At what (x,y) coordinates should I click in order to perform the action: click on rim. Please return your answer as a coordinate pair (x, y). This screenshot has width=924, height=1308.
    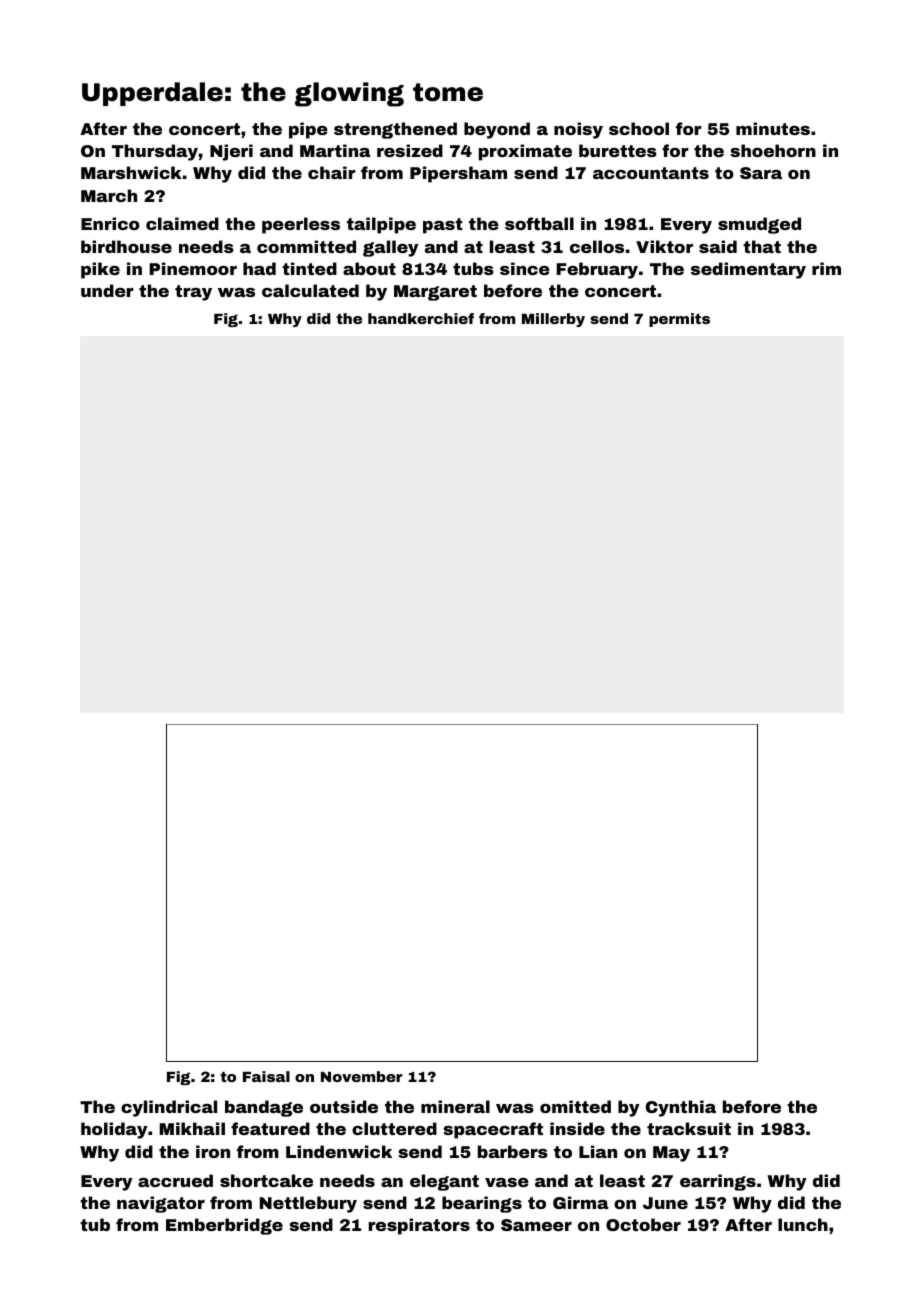
    Looking at the image, I should click on (826, 268).
